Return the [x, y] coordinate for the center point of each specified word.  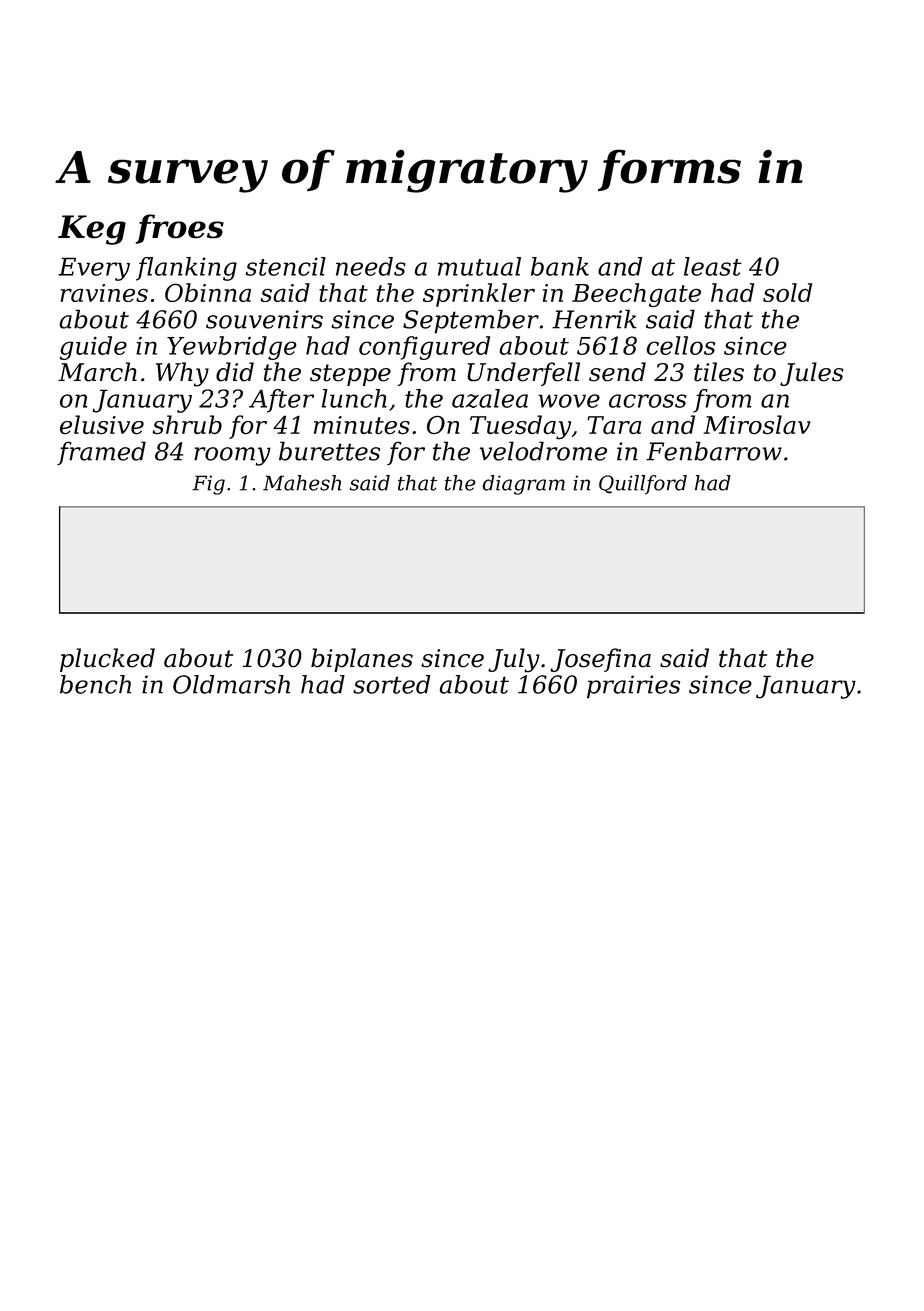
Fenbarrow [714, 451]
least [713, 266]
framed [101, 453]
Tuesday [520, 427]
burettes [329, 451]
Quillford [643, 485]
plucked [107, 660]
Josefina [600, 660]
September [471, 321]
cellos [681, 345]
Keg [92, 230]
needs [371, 266]
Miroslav [757, 425]
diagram [523, 485]
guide [93, 348]
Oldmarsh [231, 684]
